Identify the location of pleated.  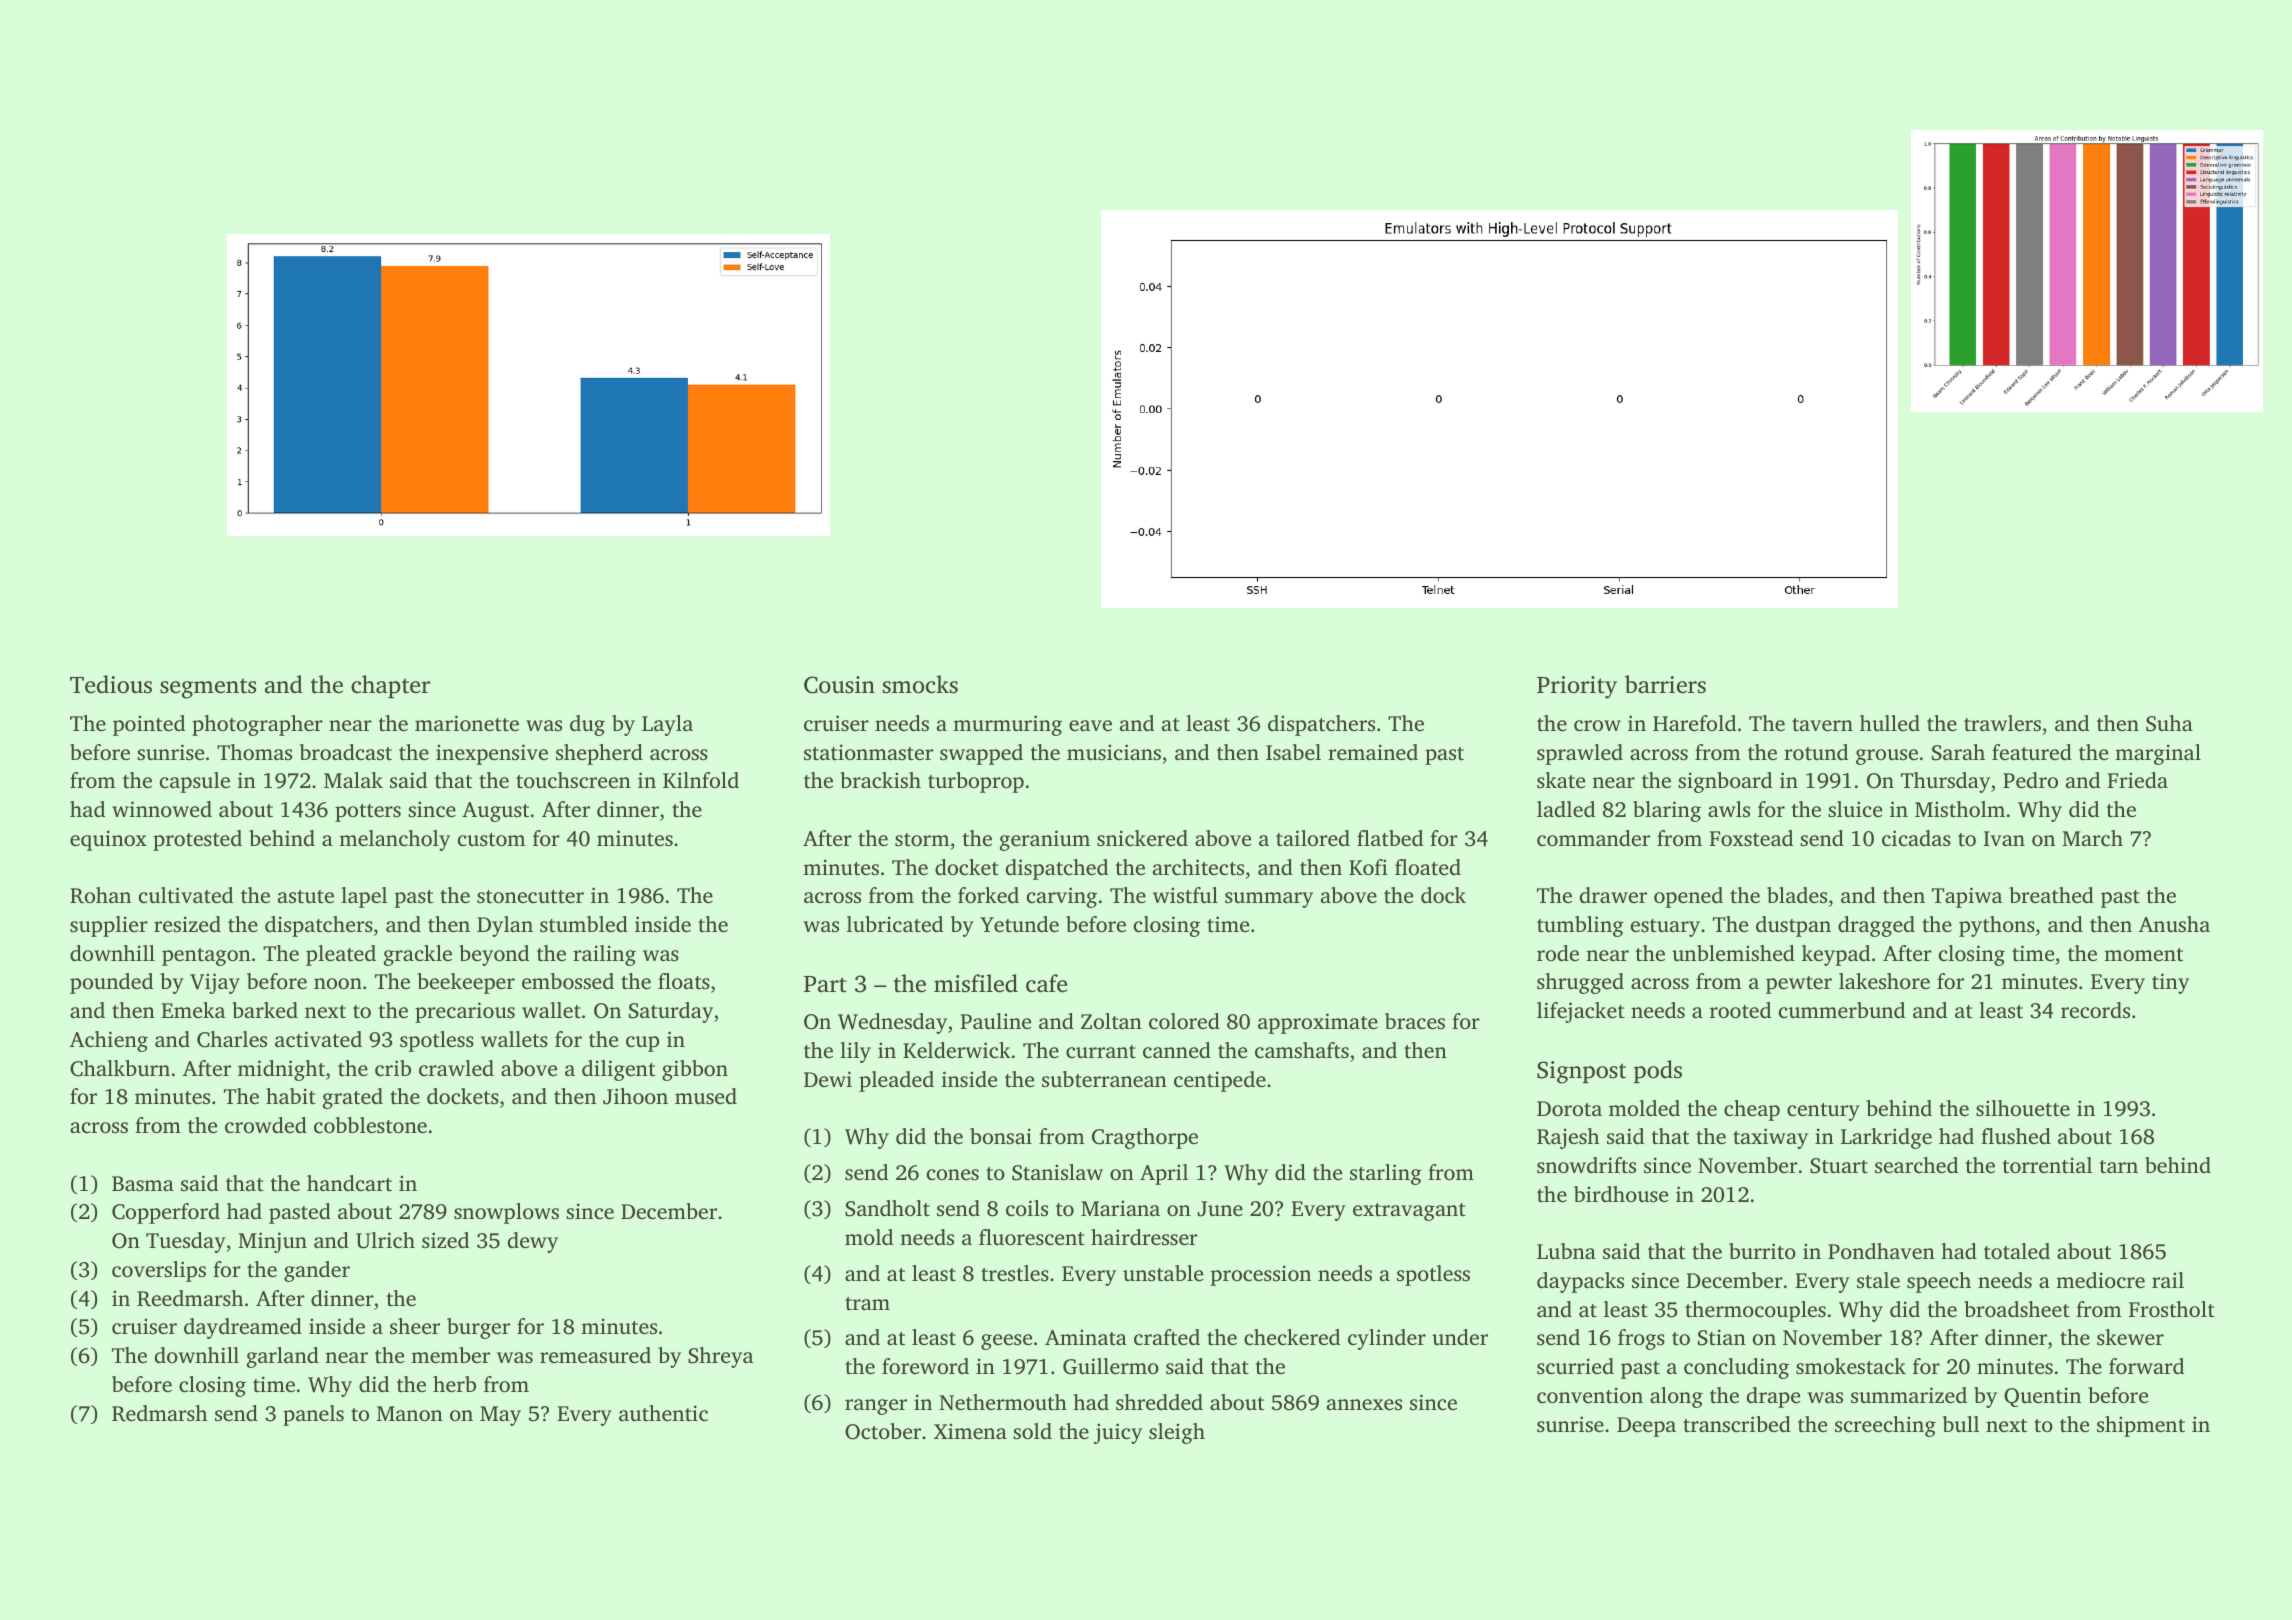
(341, 955).
